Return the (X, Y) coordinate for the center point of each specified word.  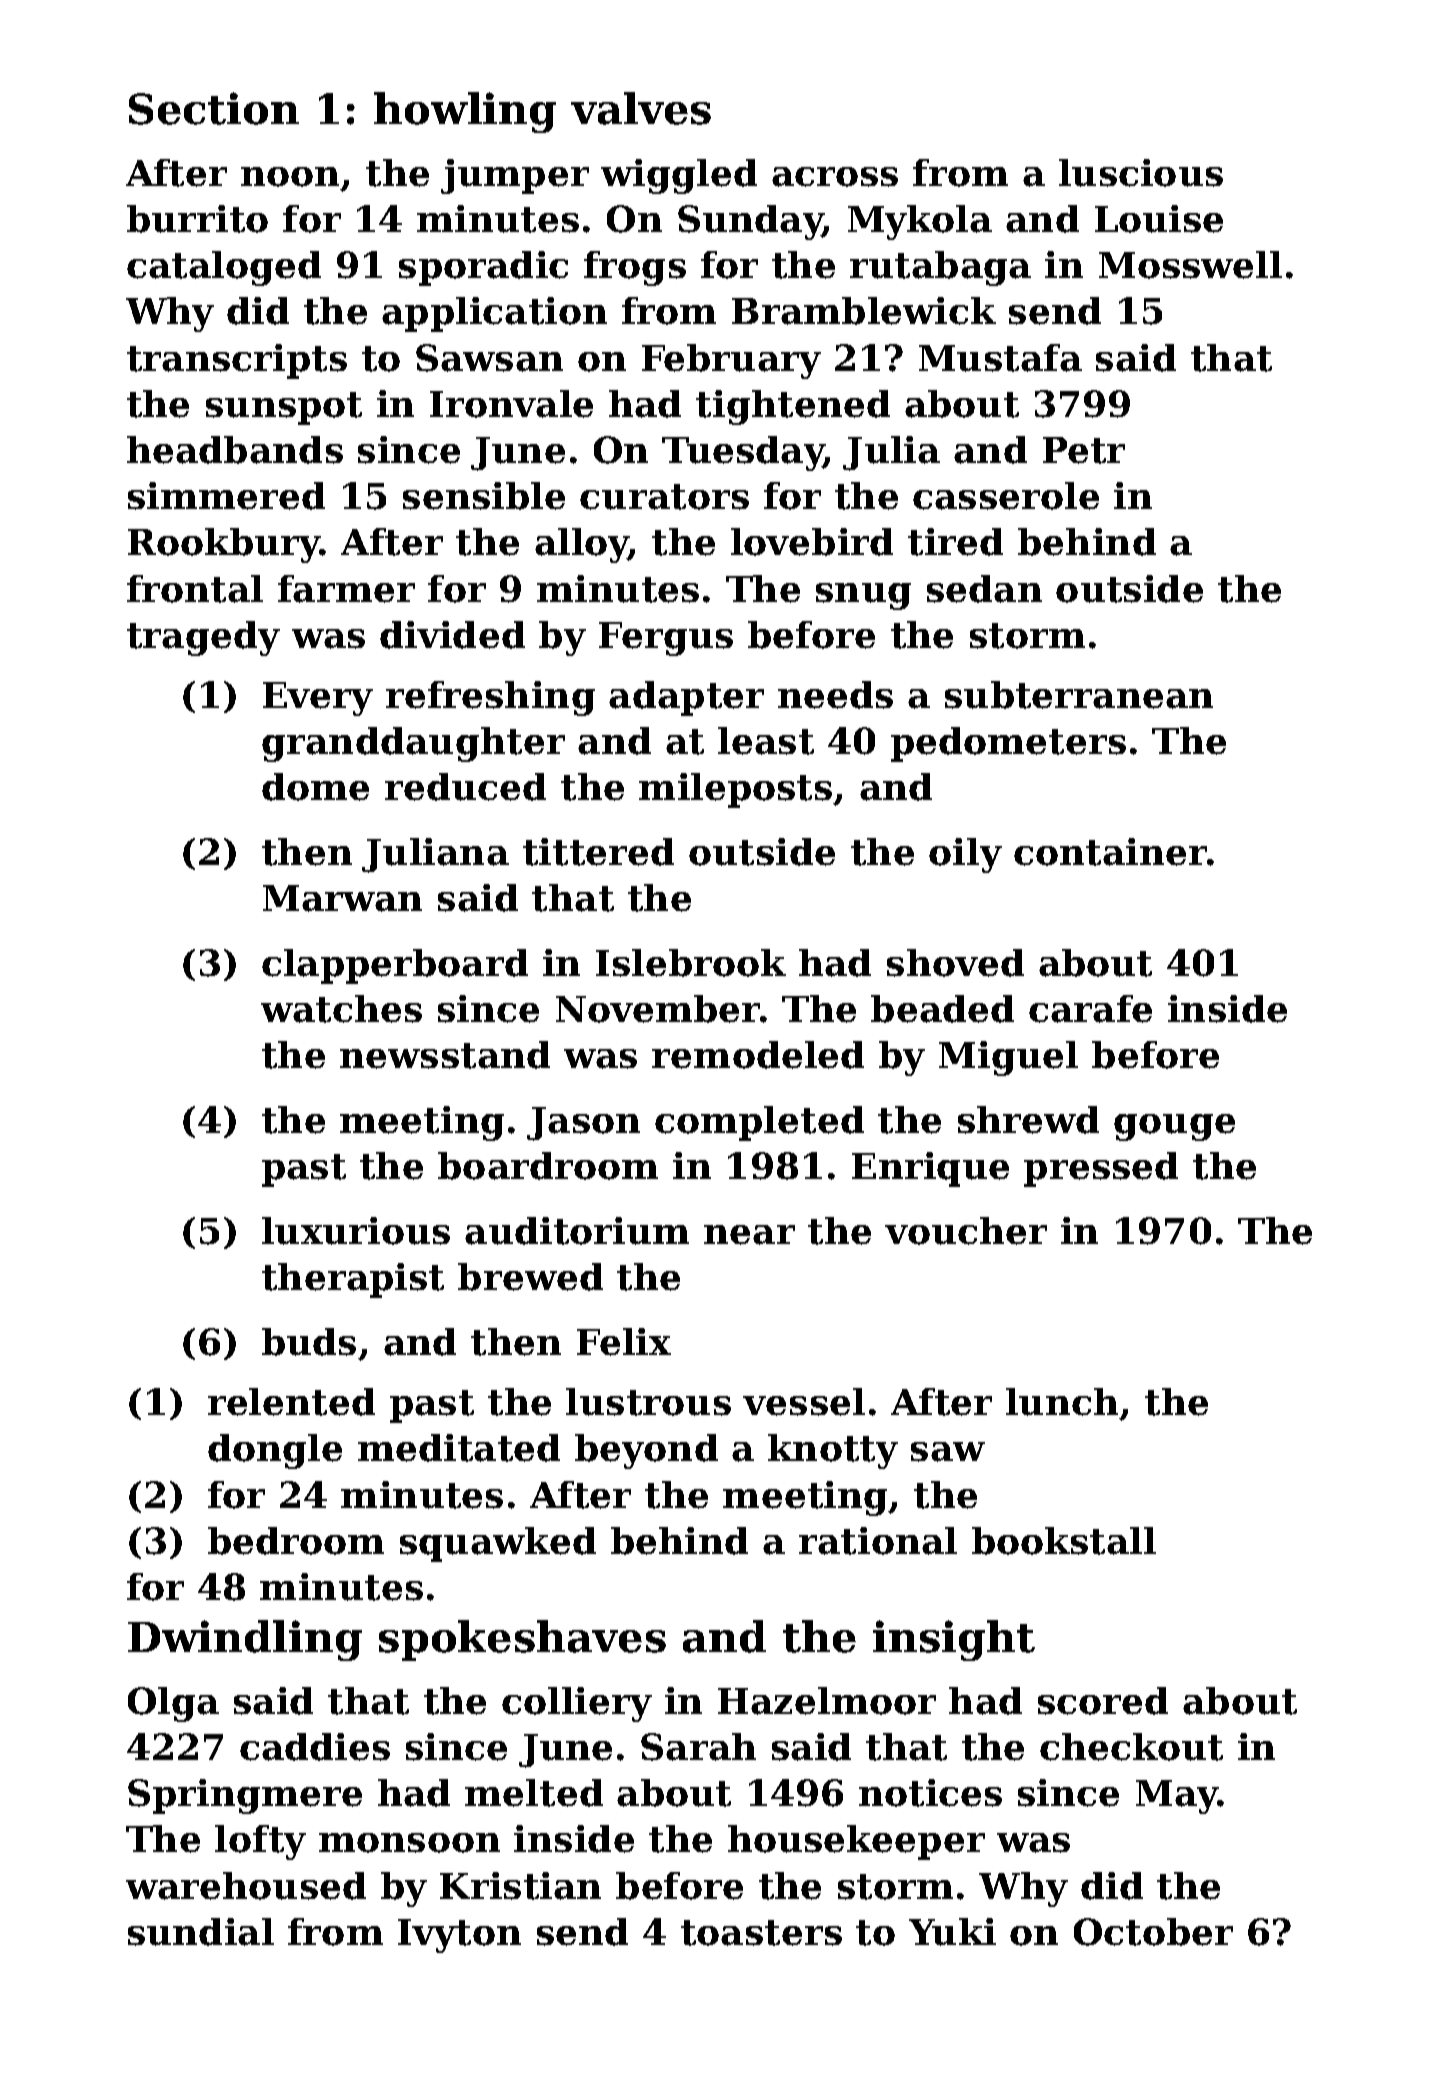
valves (641, 108)
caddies (315, 1747)
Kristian (520, 1886)
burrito (197, 219)
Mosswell (1190, 265)
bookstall (1064, 1541)
